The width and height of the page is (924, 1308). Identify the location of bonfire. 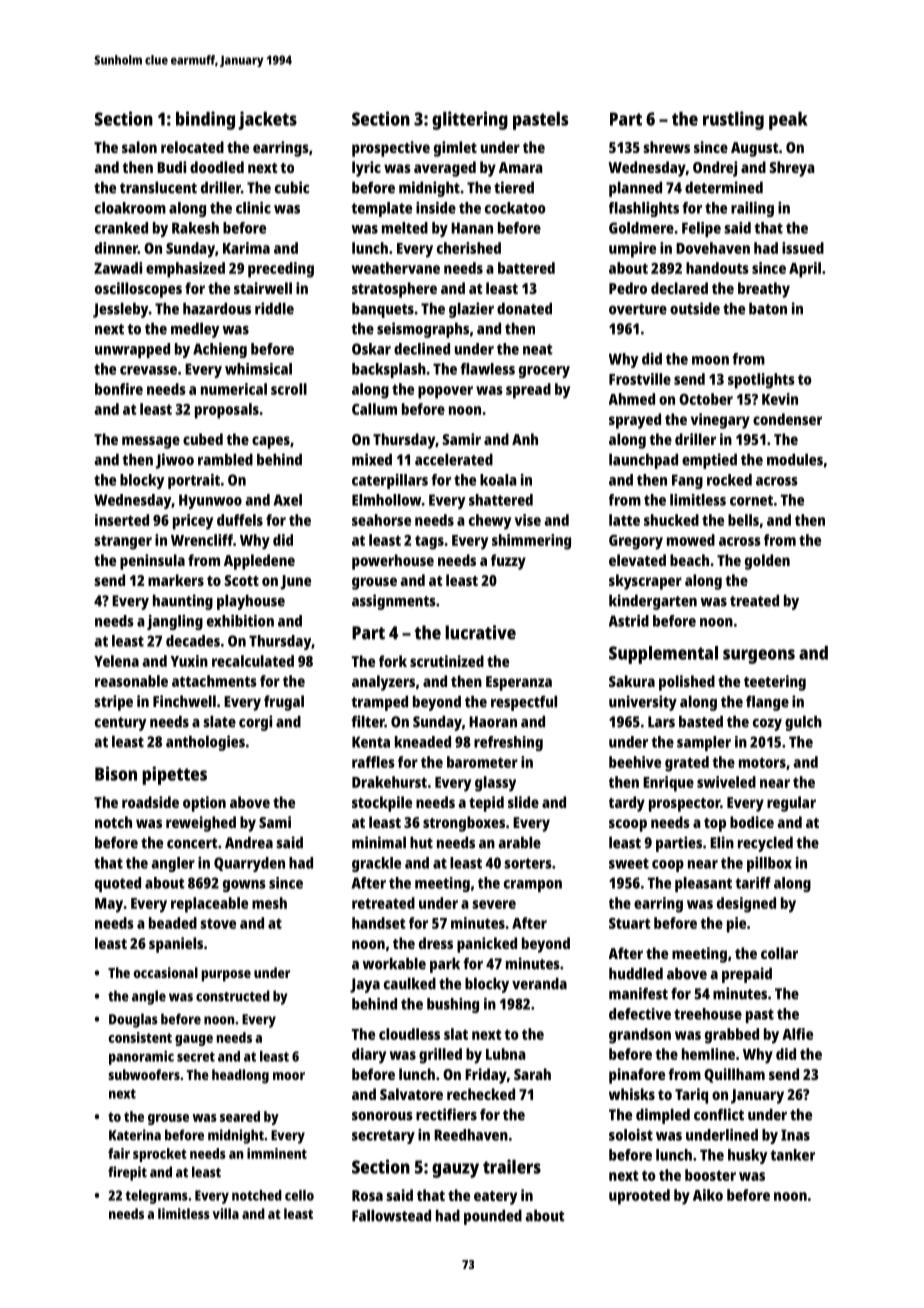
(119, 389).
